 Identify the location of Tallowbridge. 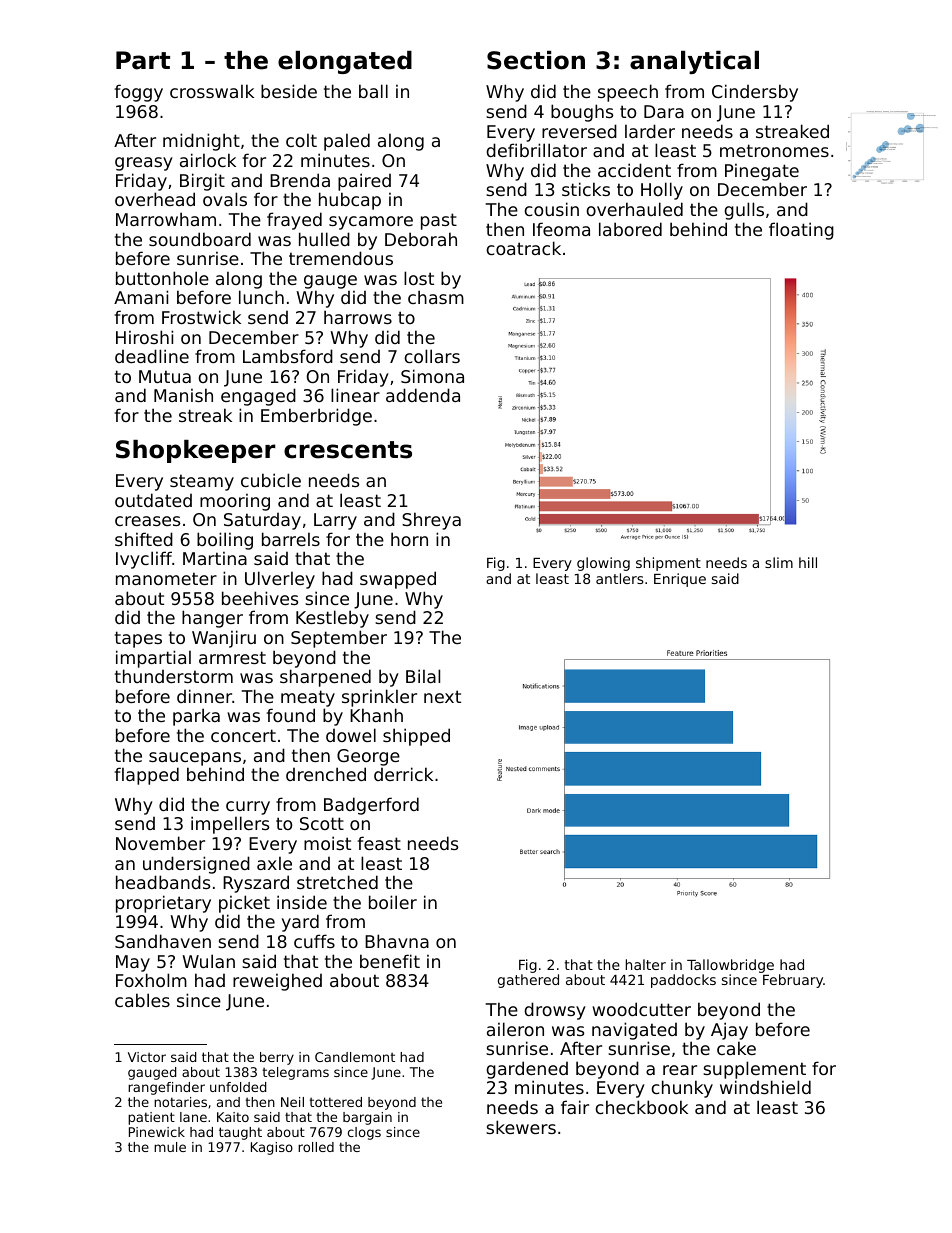
(730, 966).
